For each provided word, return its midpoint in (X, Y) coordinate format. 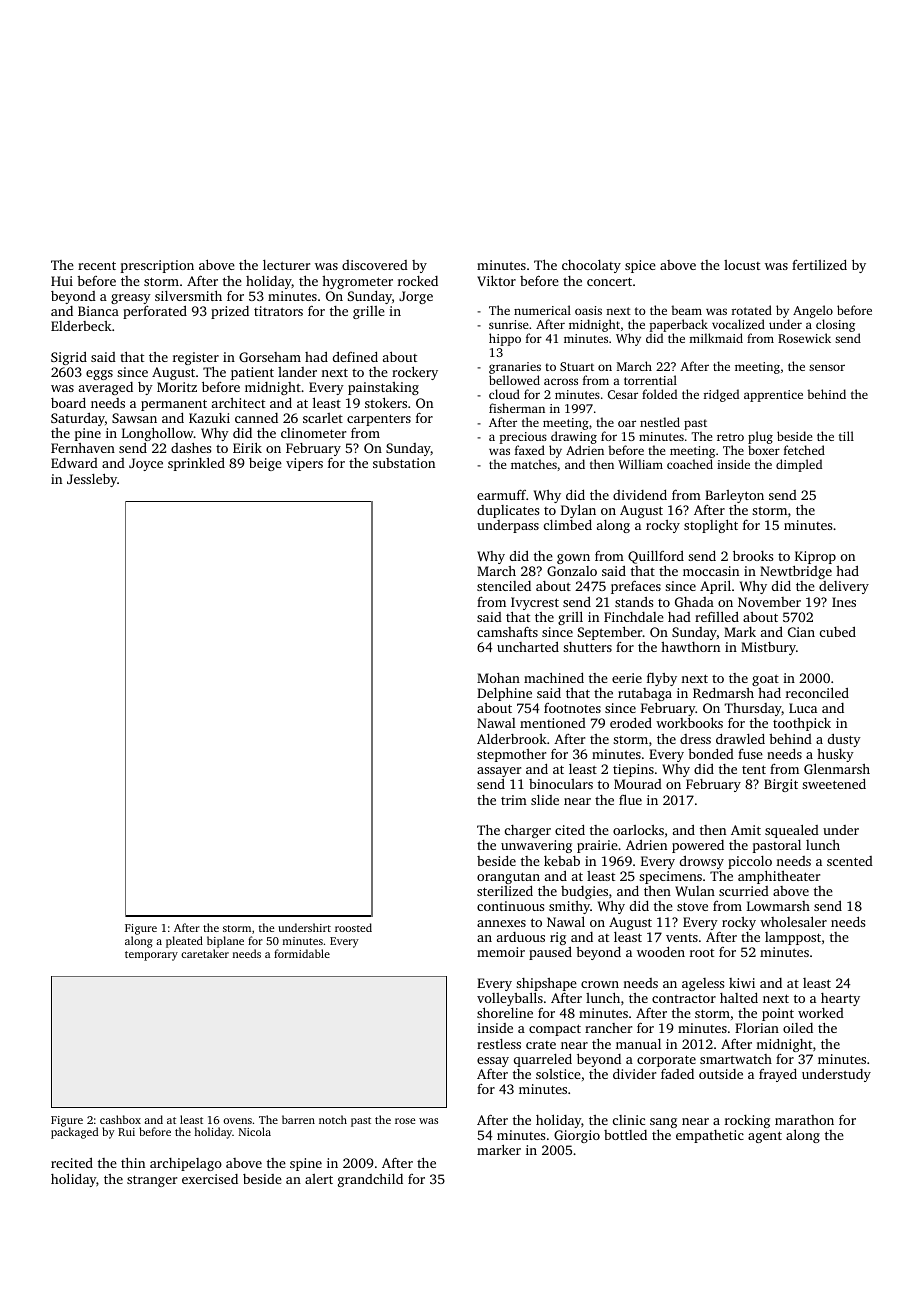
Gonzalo (572, 571)
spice (640, 266)
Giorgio (577, 1136)
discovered (375, 265)
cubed (838, 632)
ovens (237, 1121)
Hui (62, 281)
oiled (798, 1028)
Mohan (498, 678)
